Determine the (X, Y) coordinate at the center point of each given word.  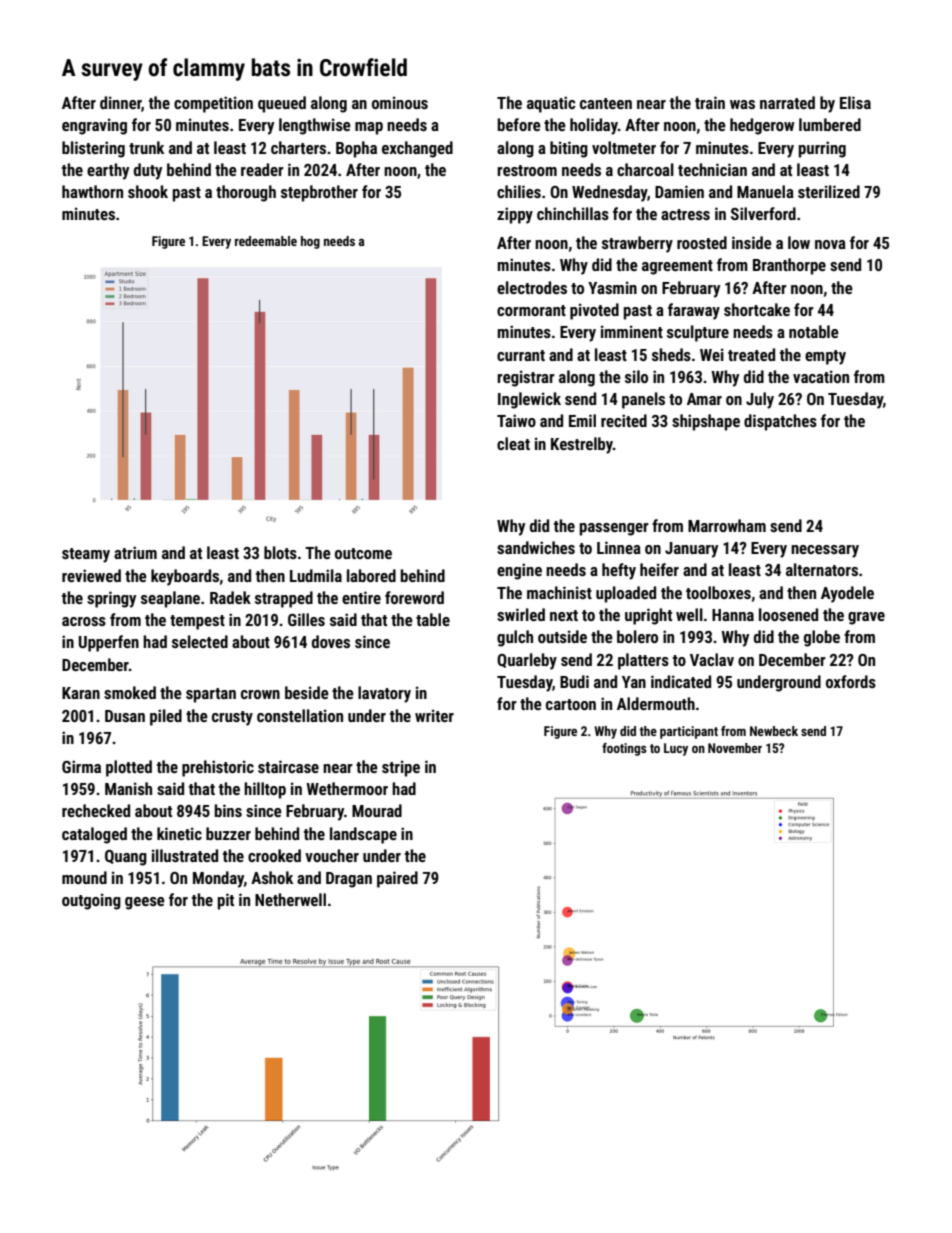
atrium (135, 552)
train (710, 102)
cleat (513, 443)
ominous (400, 102)
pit (226, 901)
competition (213, 104)
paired (397, 879)
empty (825, 357)
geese (145, 903)
